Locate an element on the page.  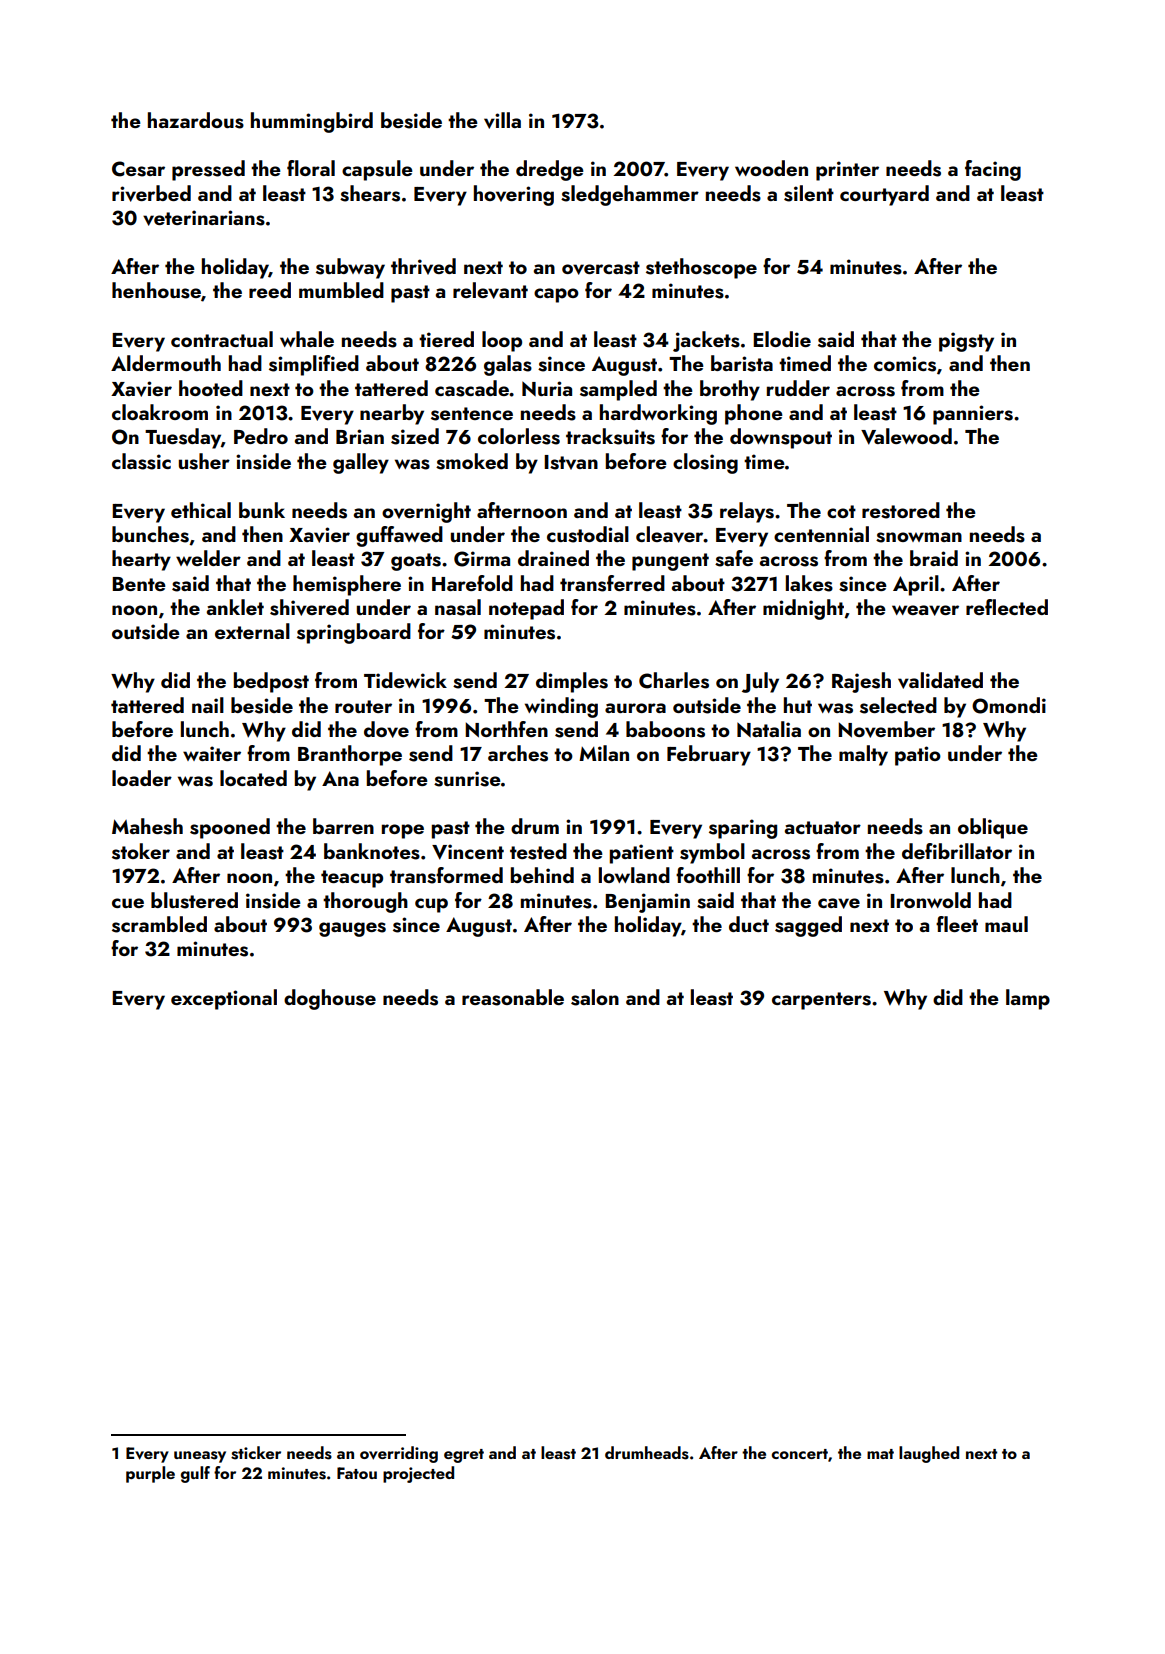
egret is located at coordinates (464, 1456).
